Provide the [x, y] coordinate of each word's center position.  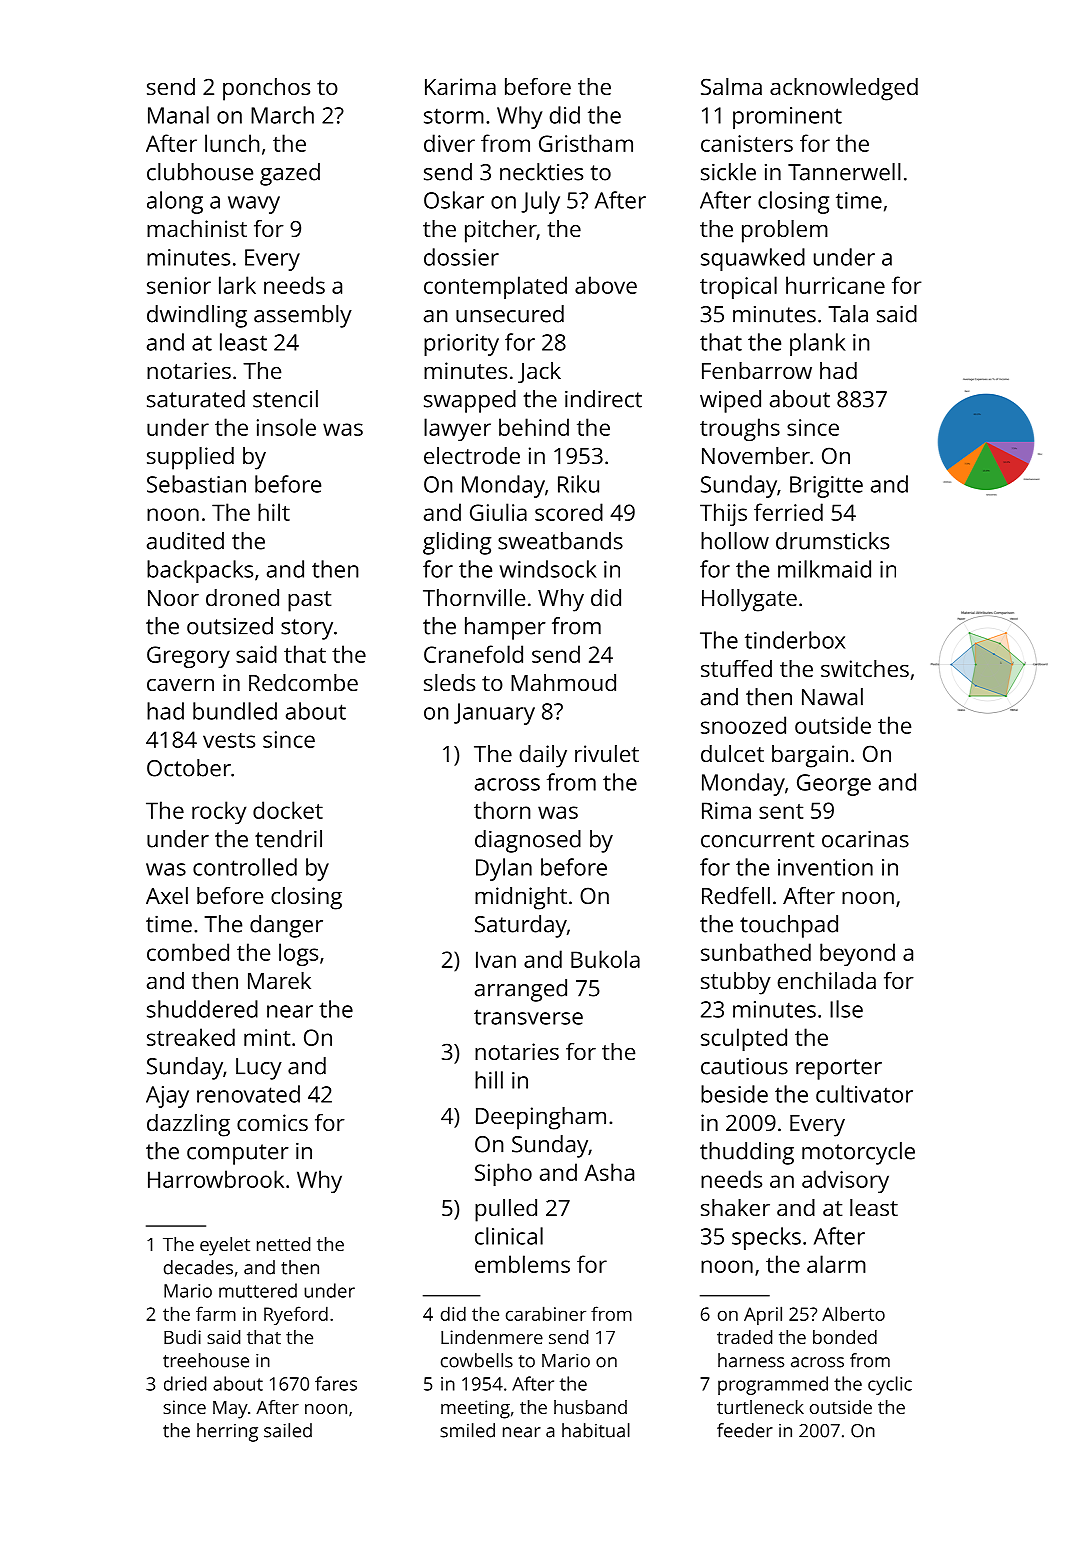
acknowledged [844, 89]
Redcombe [303, 682]
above [606, 285]
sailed [288, 1430]
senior [179, 285]
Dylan [504, 869]
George [834, 785]
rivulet [607, 753]
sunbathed [756, 952]
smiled [467, 1430]
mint [267, 1037]
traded [744, 1337]
